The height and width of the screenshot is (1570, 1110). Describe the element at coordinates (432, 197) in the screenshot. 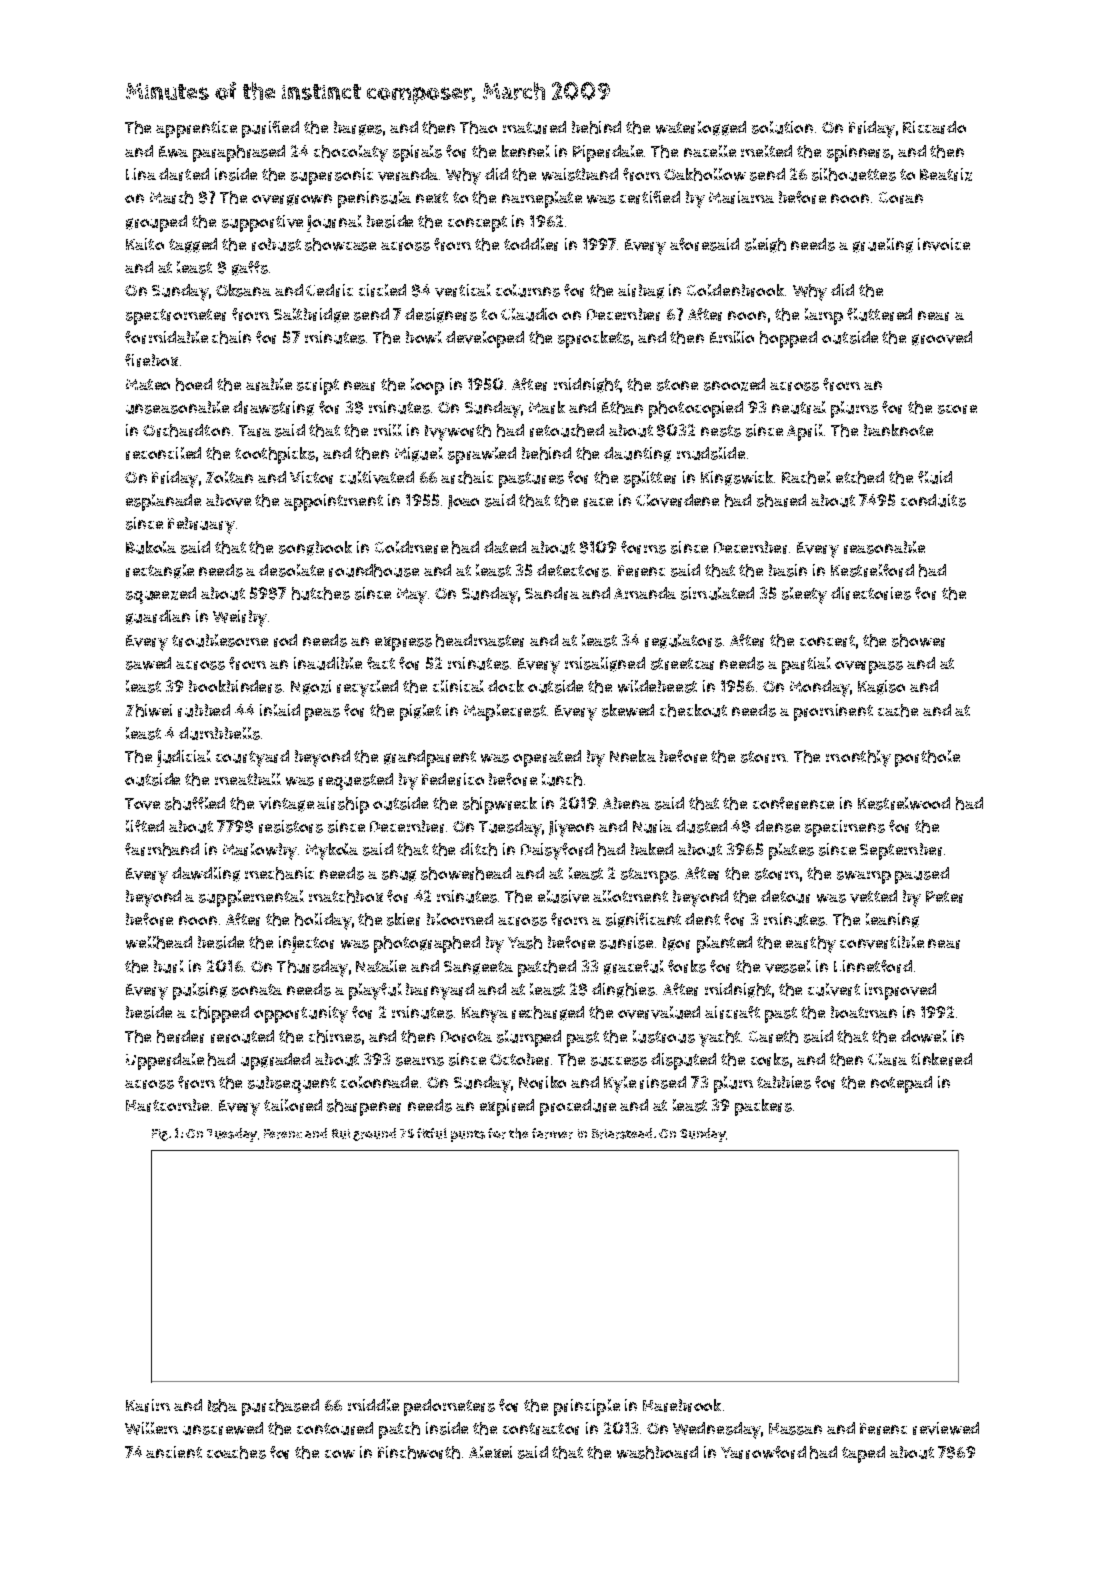

I see `next` at that location.
